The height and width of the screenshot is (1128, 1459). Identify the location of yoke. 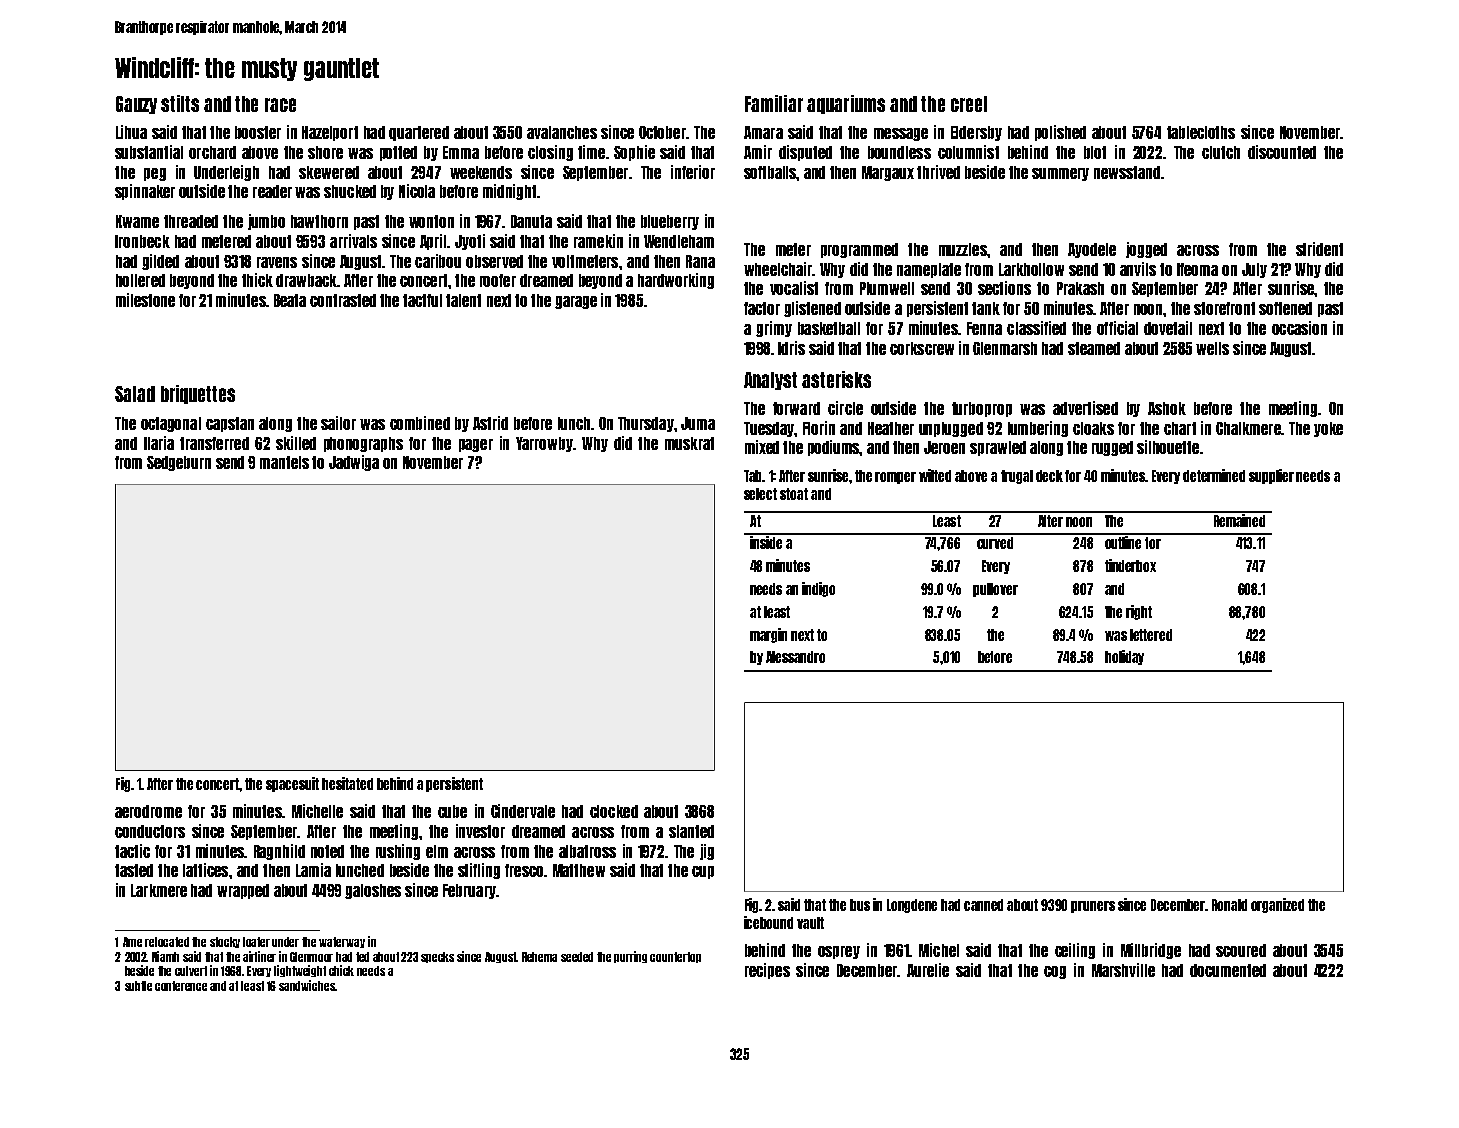
(1328, 429).
